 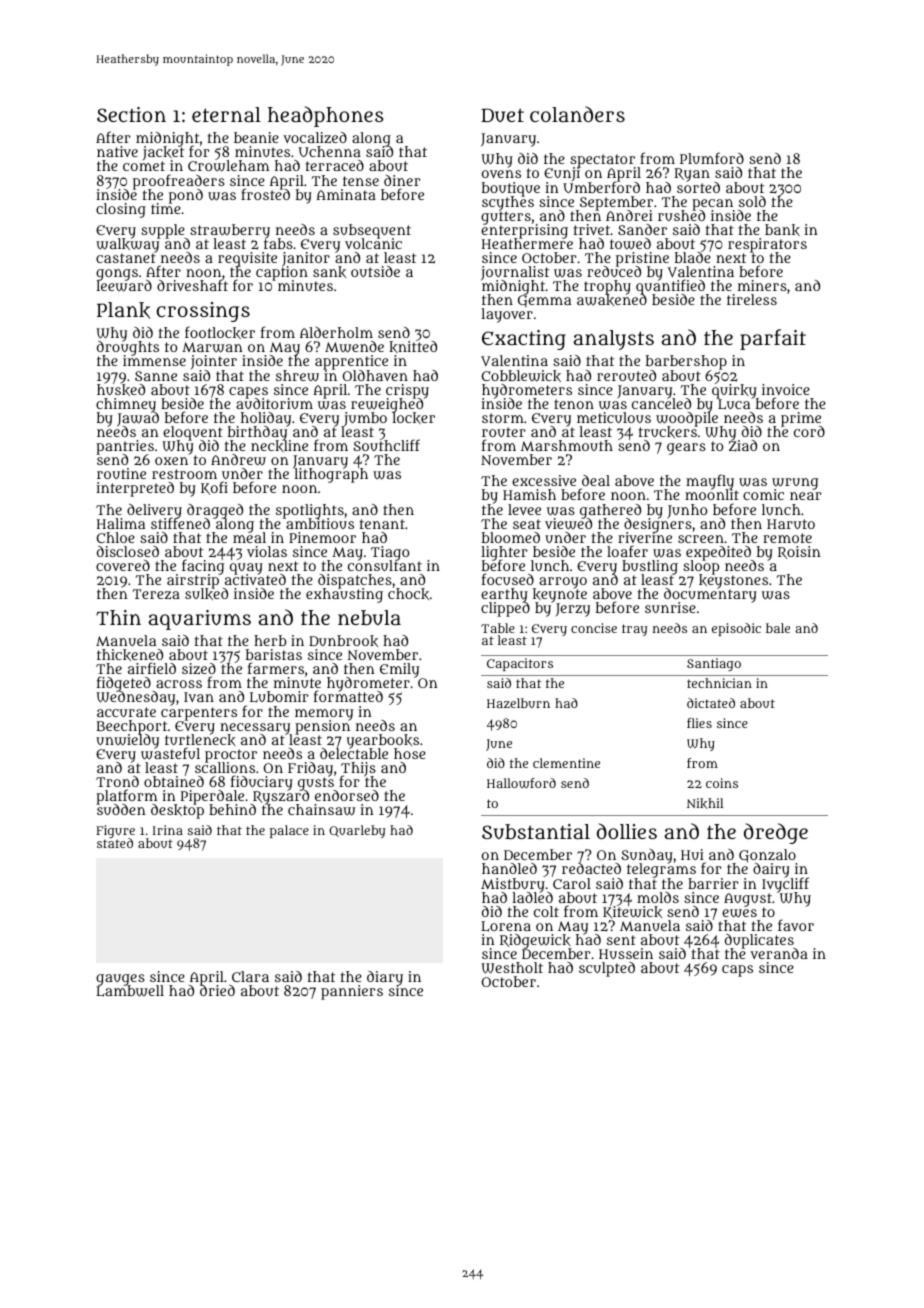 I want to click on Oldhaven, so click(x=375, y=375).
